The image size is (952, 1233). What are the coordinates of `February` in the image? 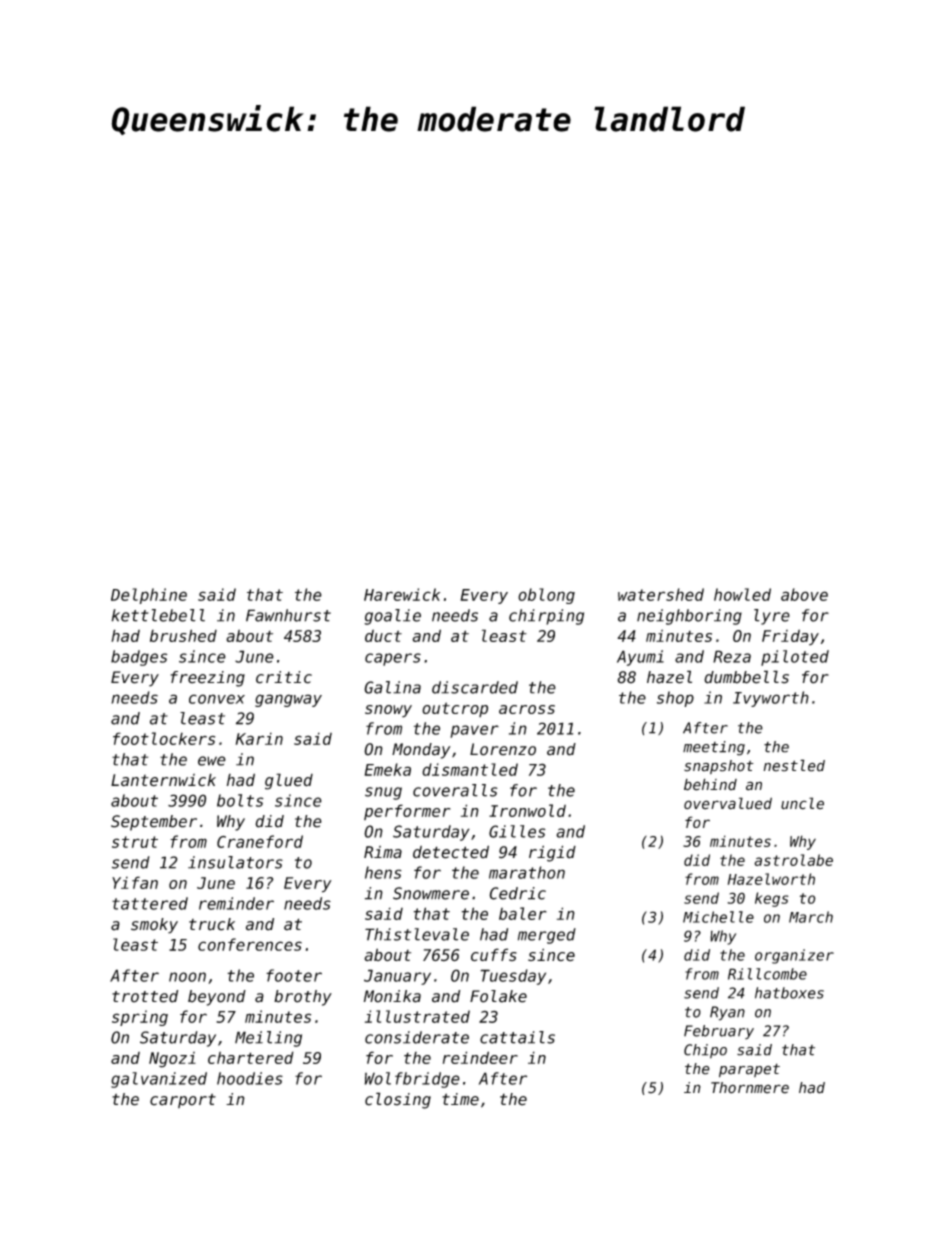 It's located at (719, 1032).
